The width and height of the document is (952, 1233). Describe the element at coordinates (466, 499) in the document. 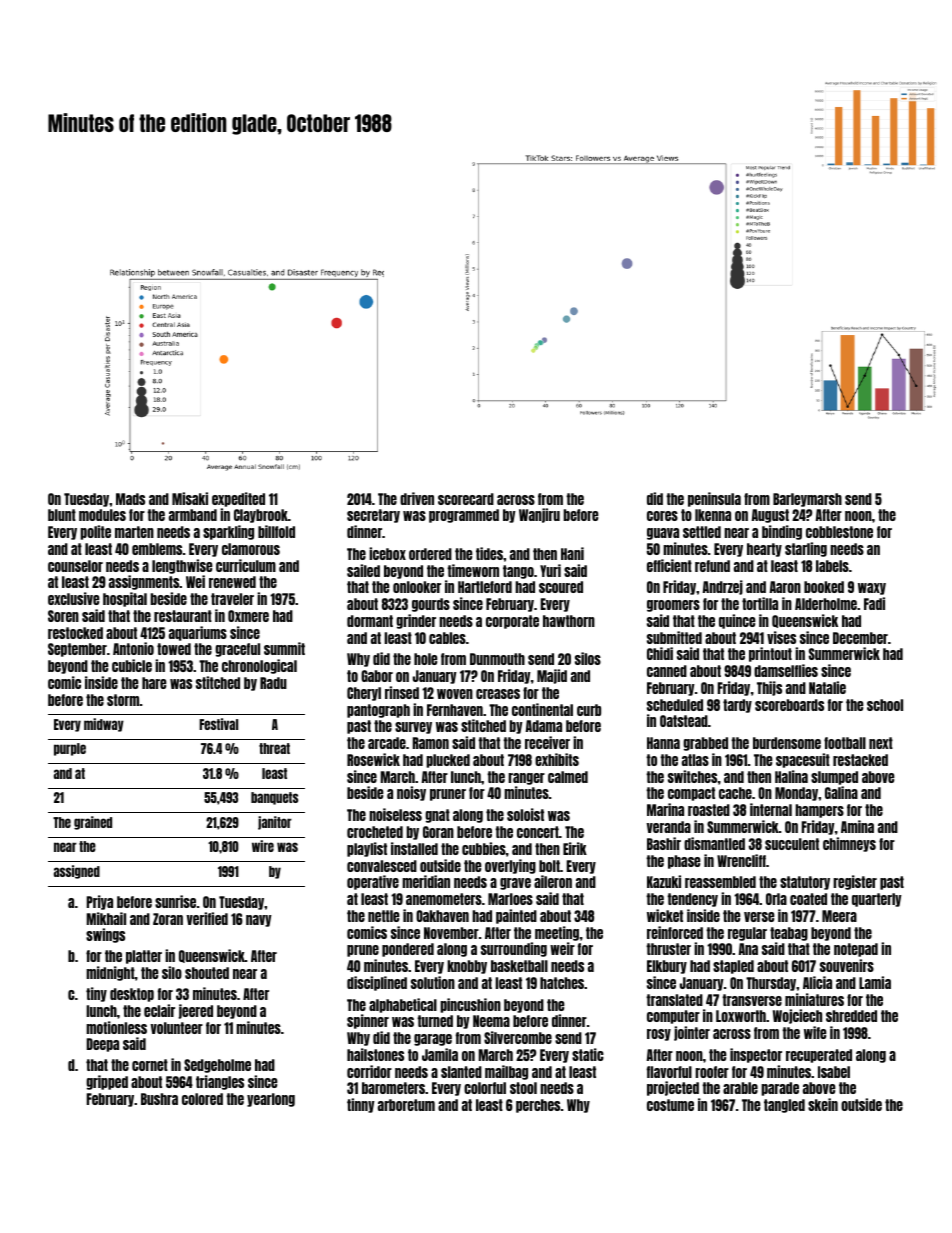

I see `scorecard` at that location.
